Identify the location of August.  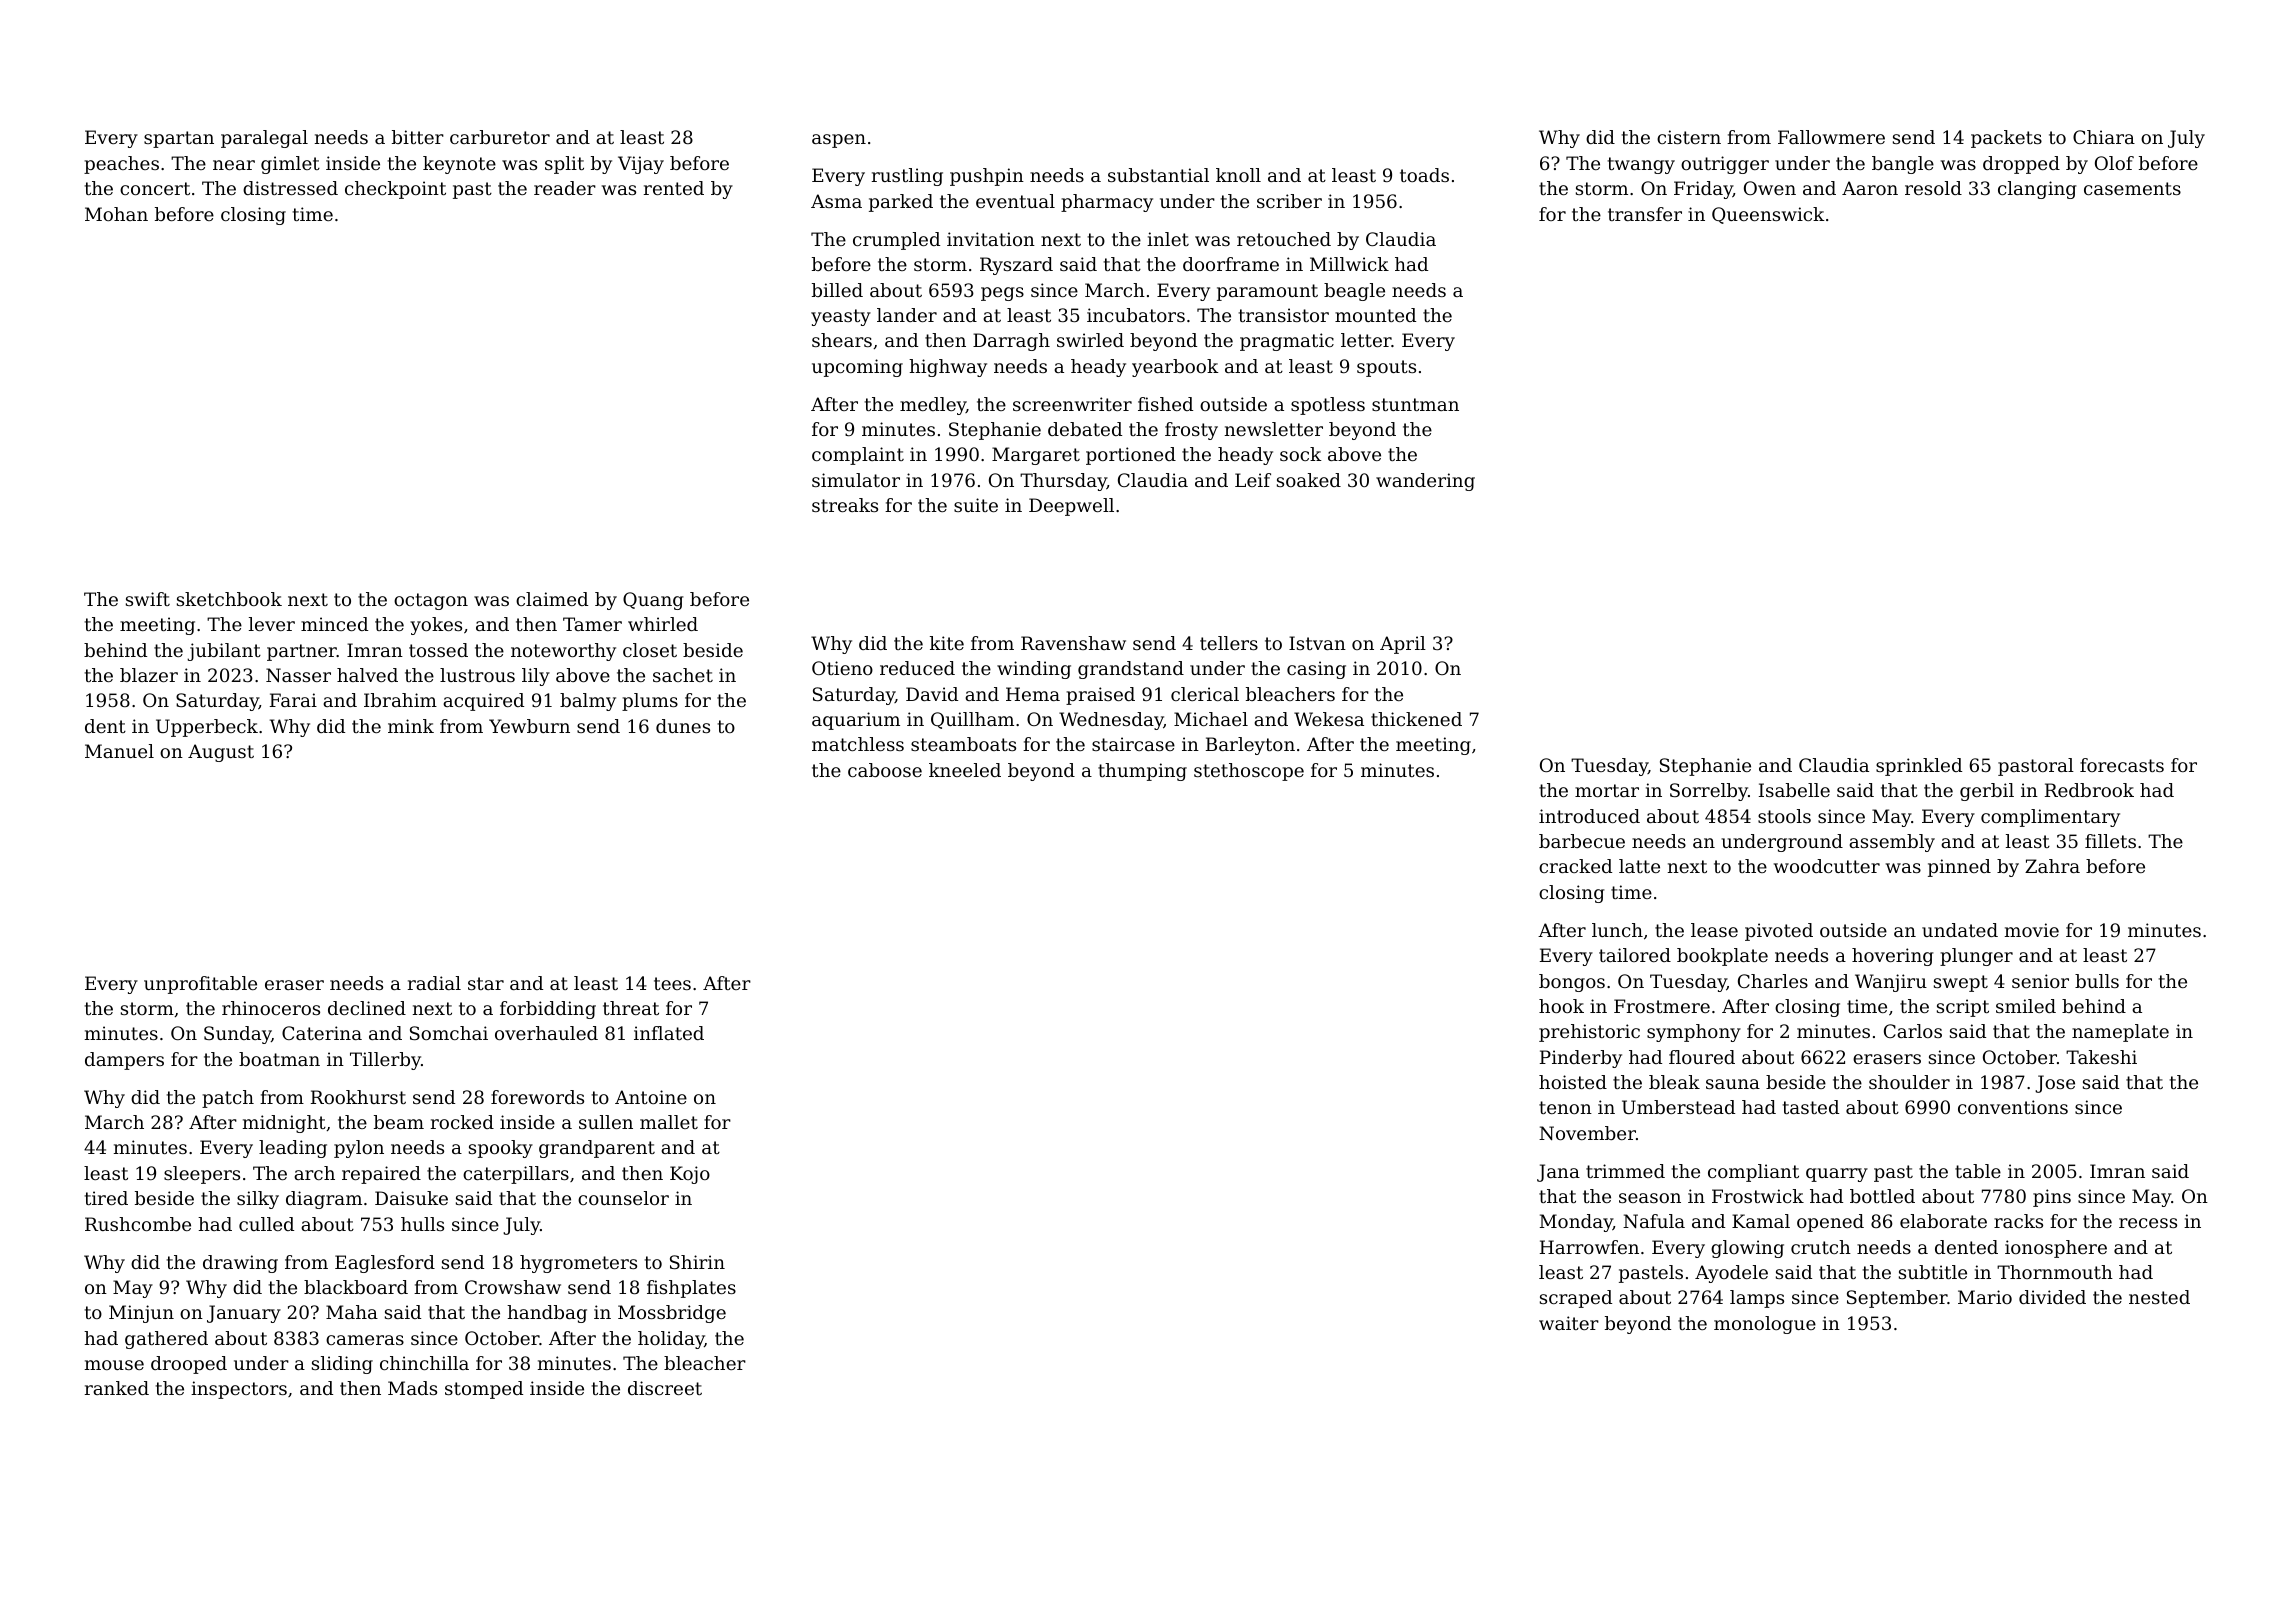
(221, 753).
